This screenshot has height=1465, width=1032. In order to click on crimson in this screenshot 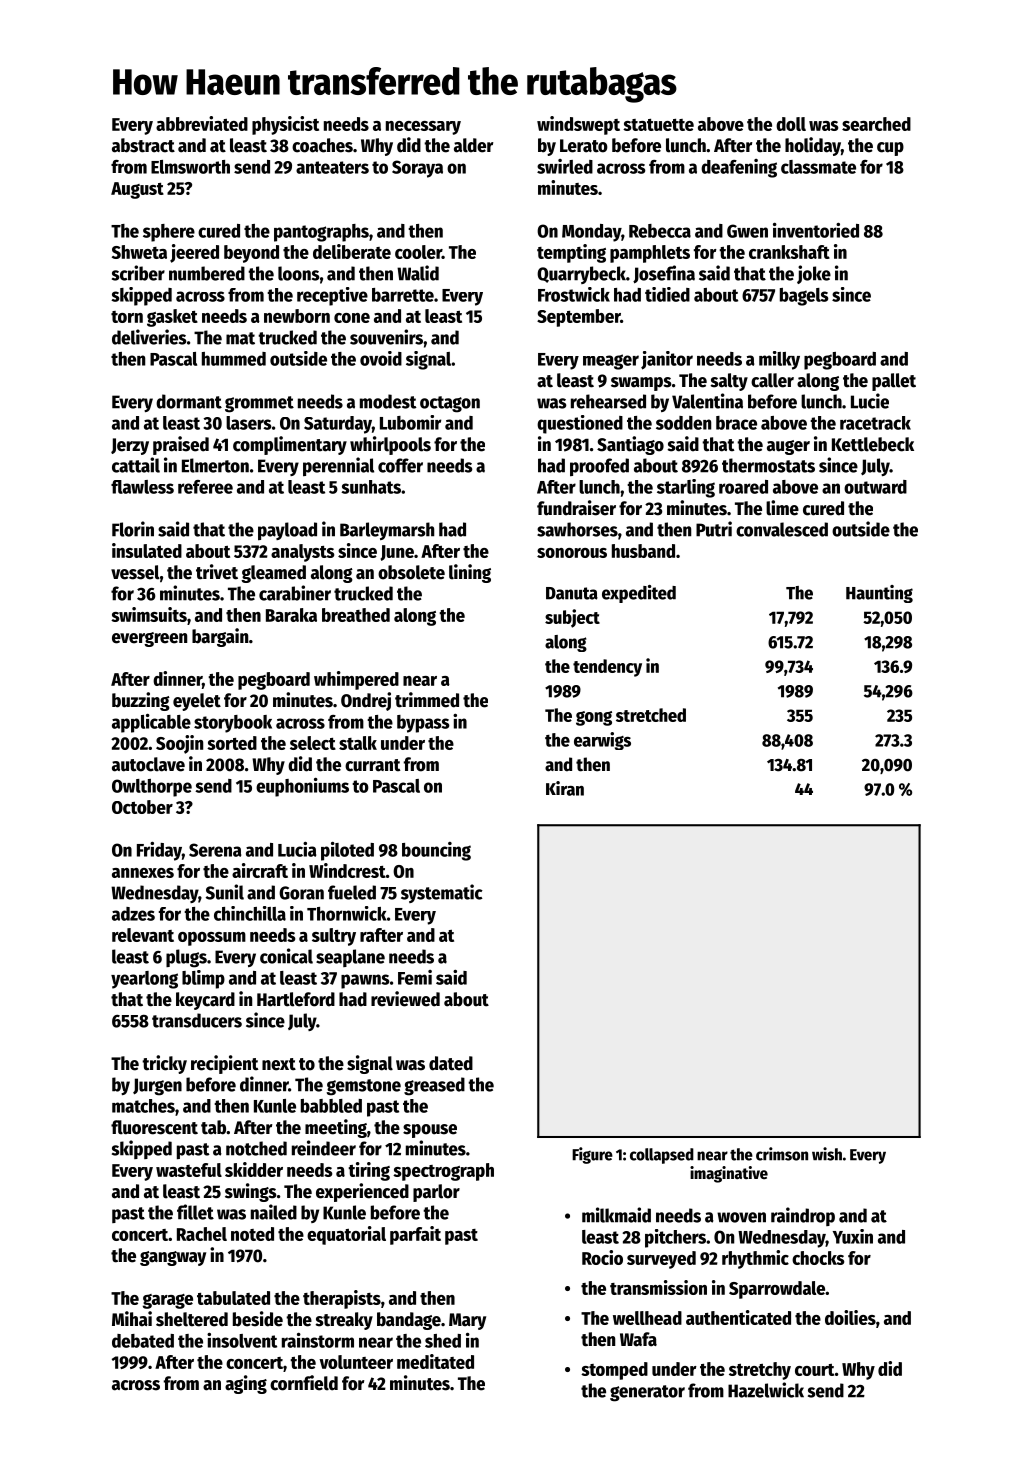, I will do `click(782, 1154)`.
